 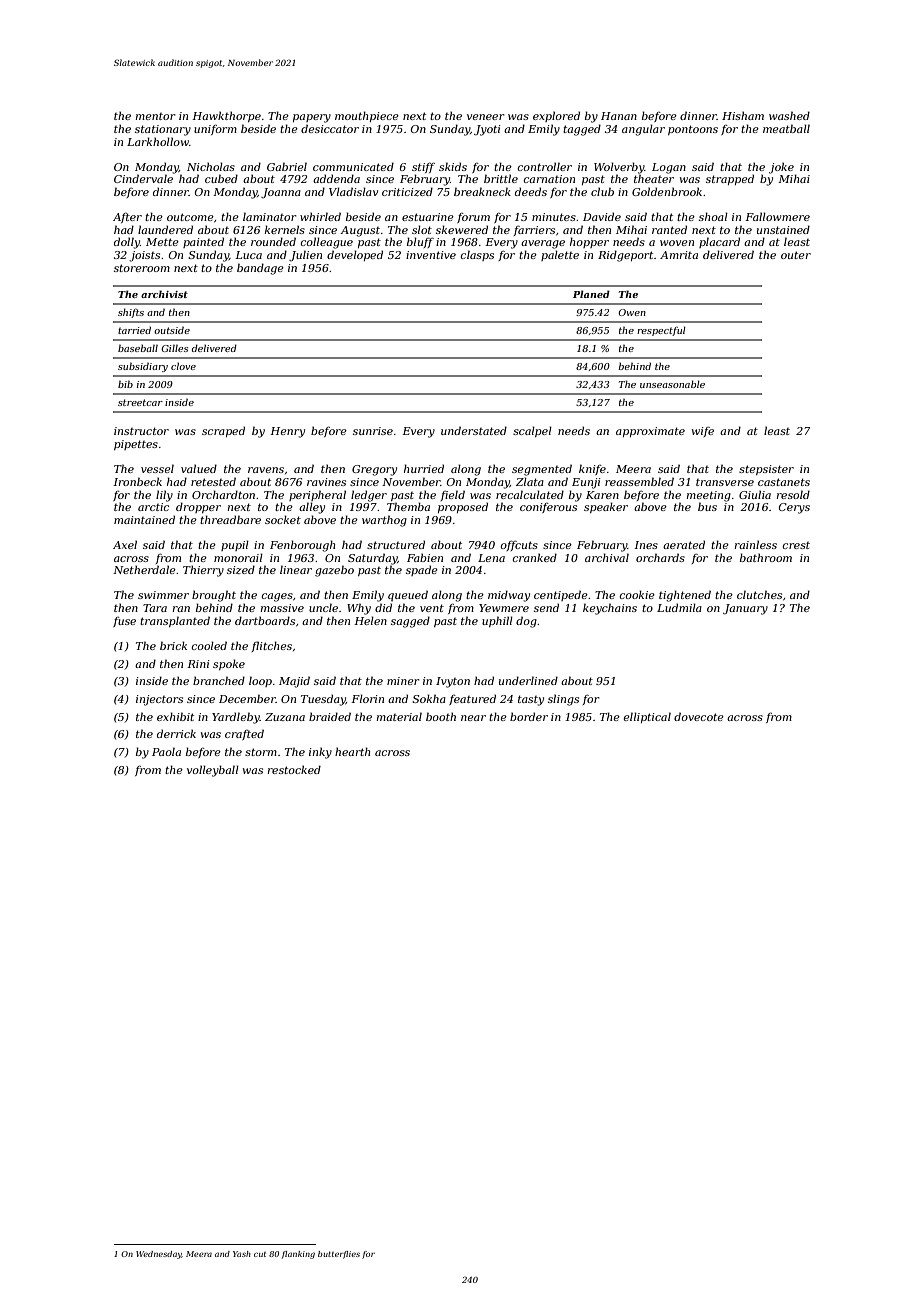 I want to click on butterflies, so click(x=339, y=1255).
